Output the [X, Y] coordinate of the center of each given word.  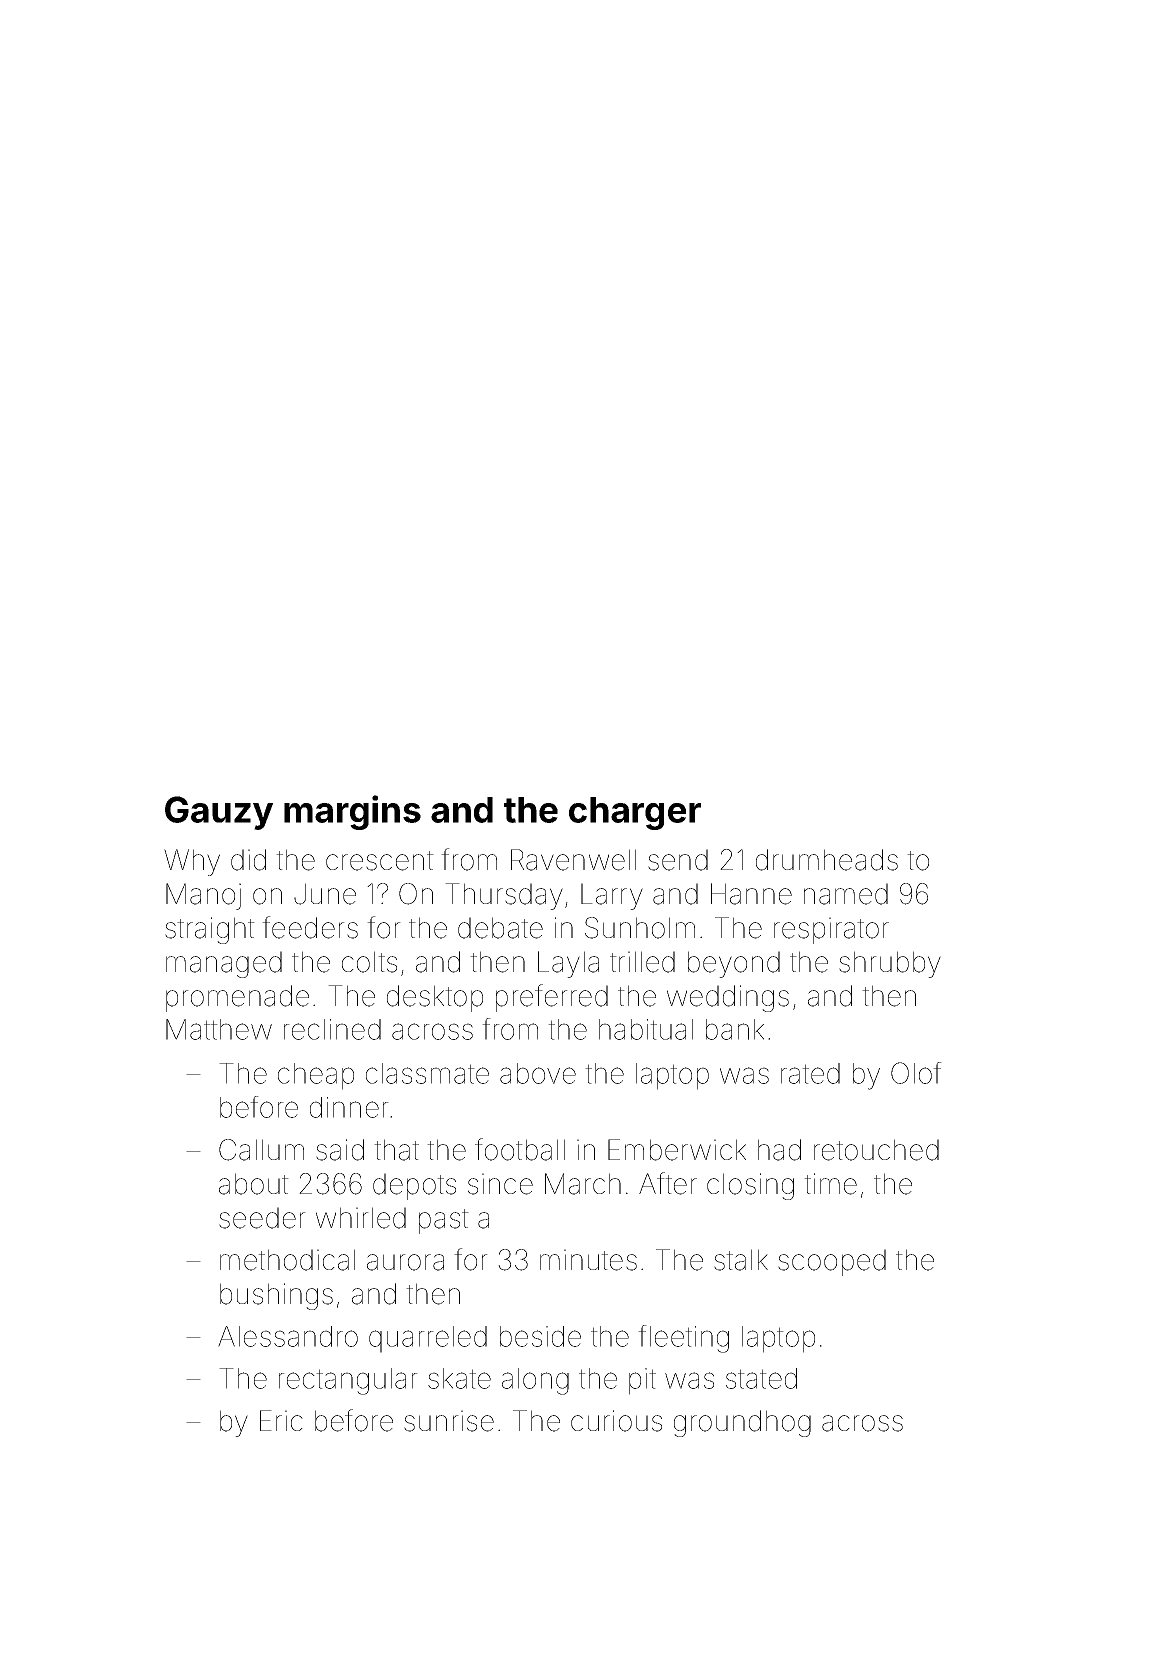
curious [616, 1421]
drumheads [827, 860]
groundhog [742, 1423]
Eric [281, 1420]
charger [635, 813]
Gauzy [219, 813]
